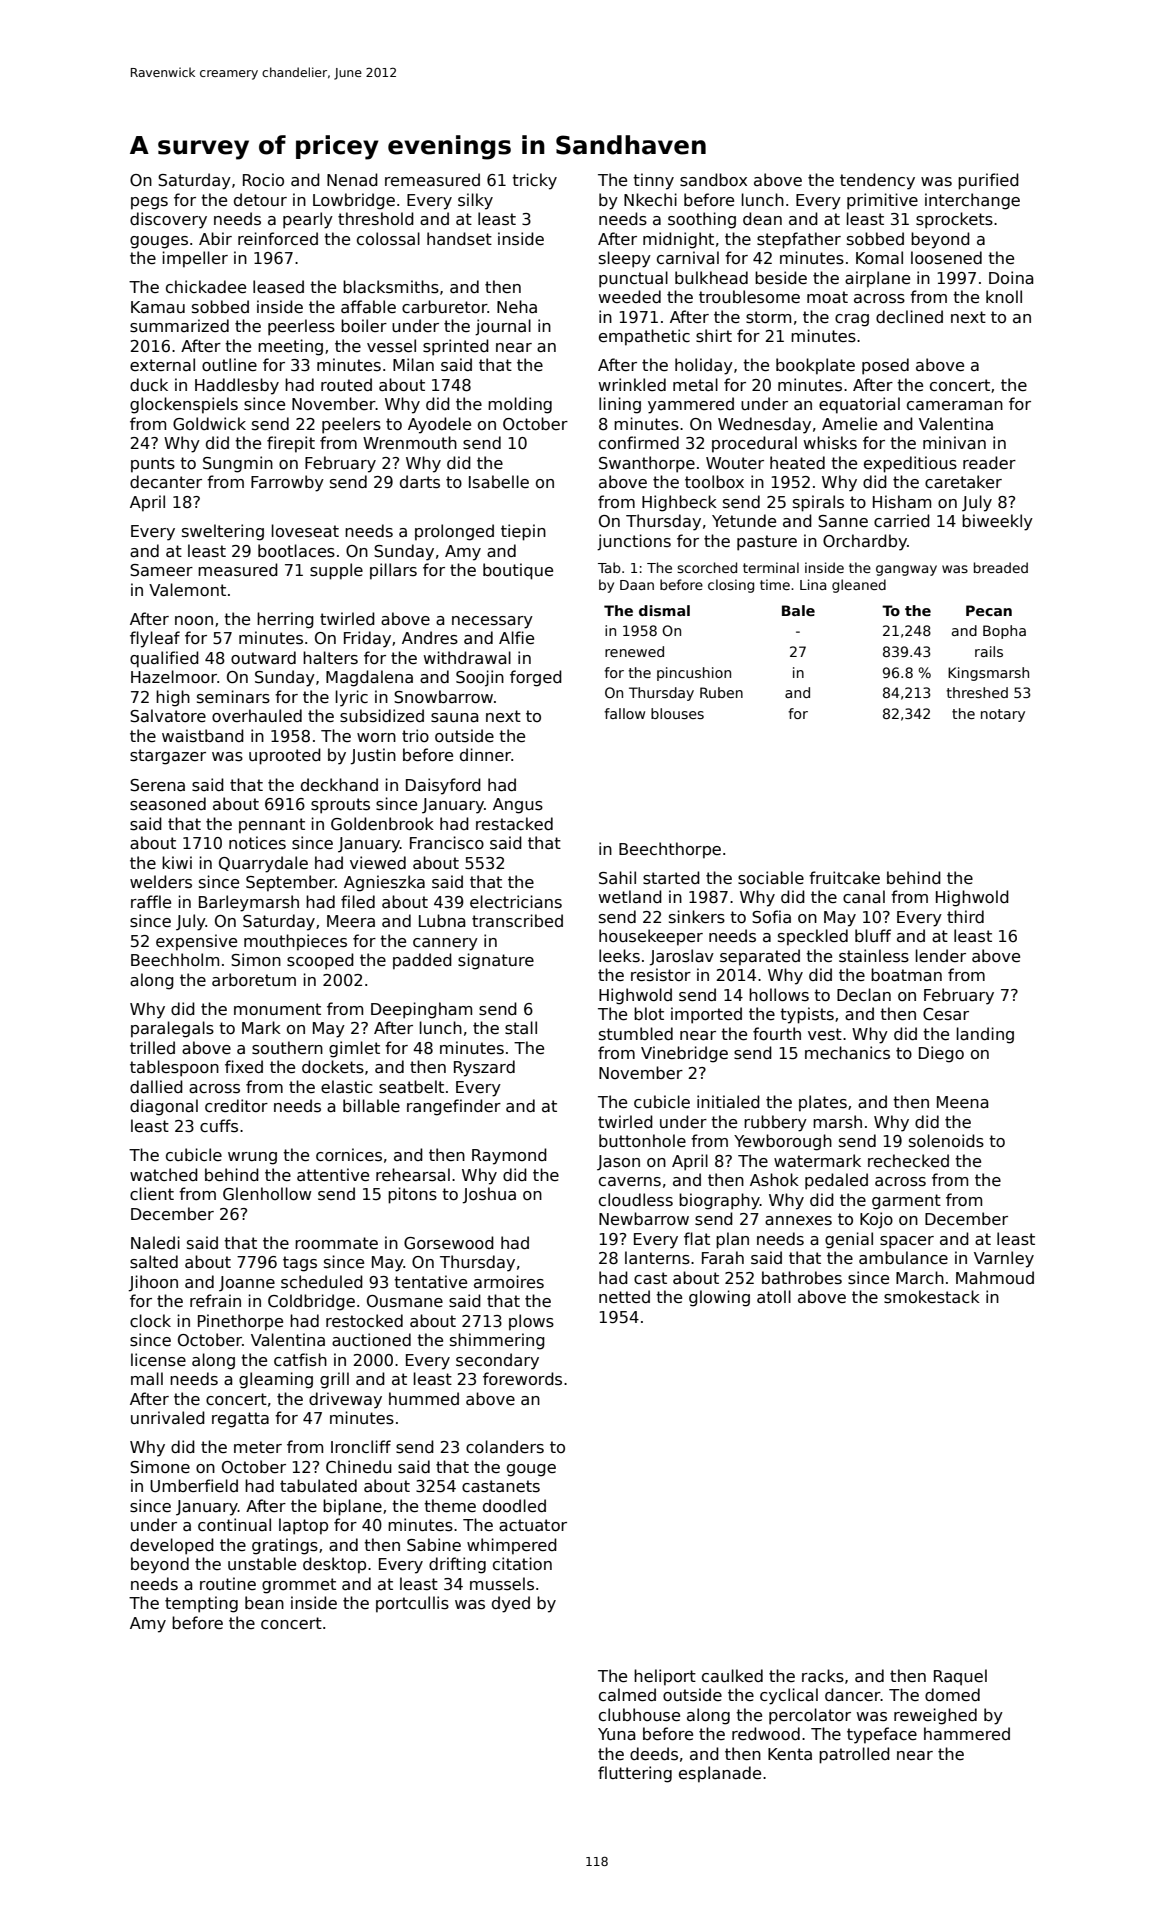 This screenshot has width=1170, height=1927. I want to click on bean, so click(264, 1603).
